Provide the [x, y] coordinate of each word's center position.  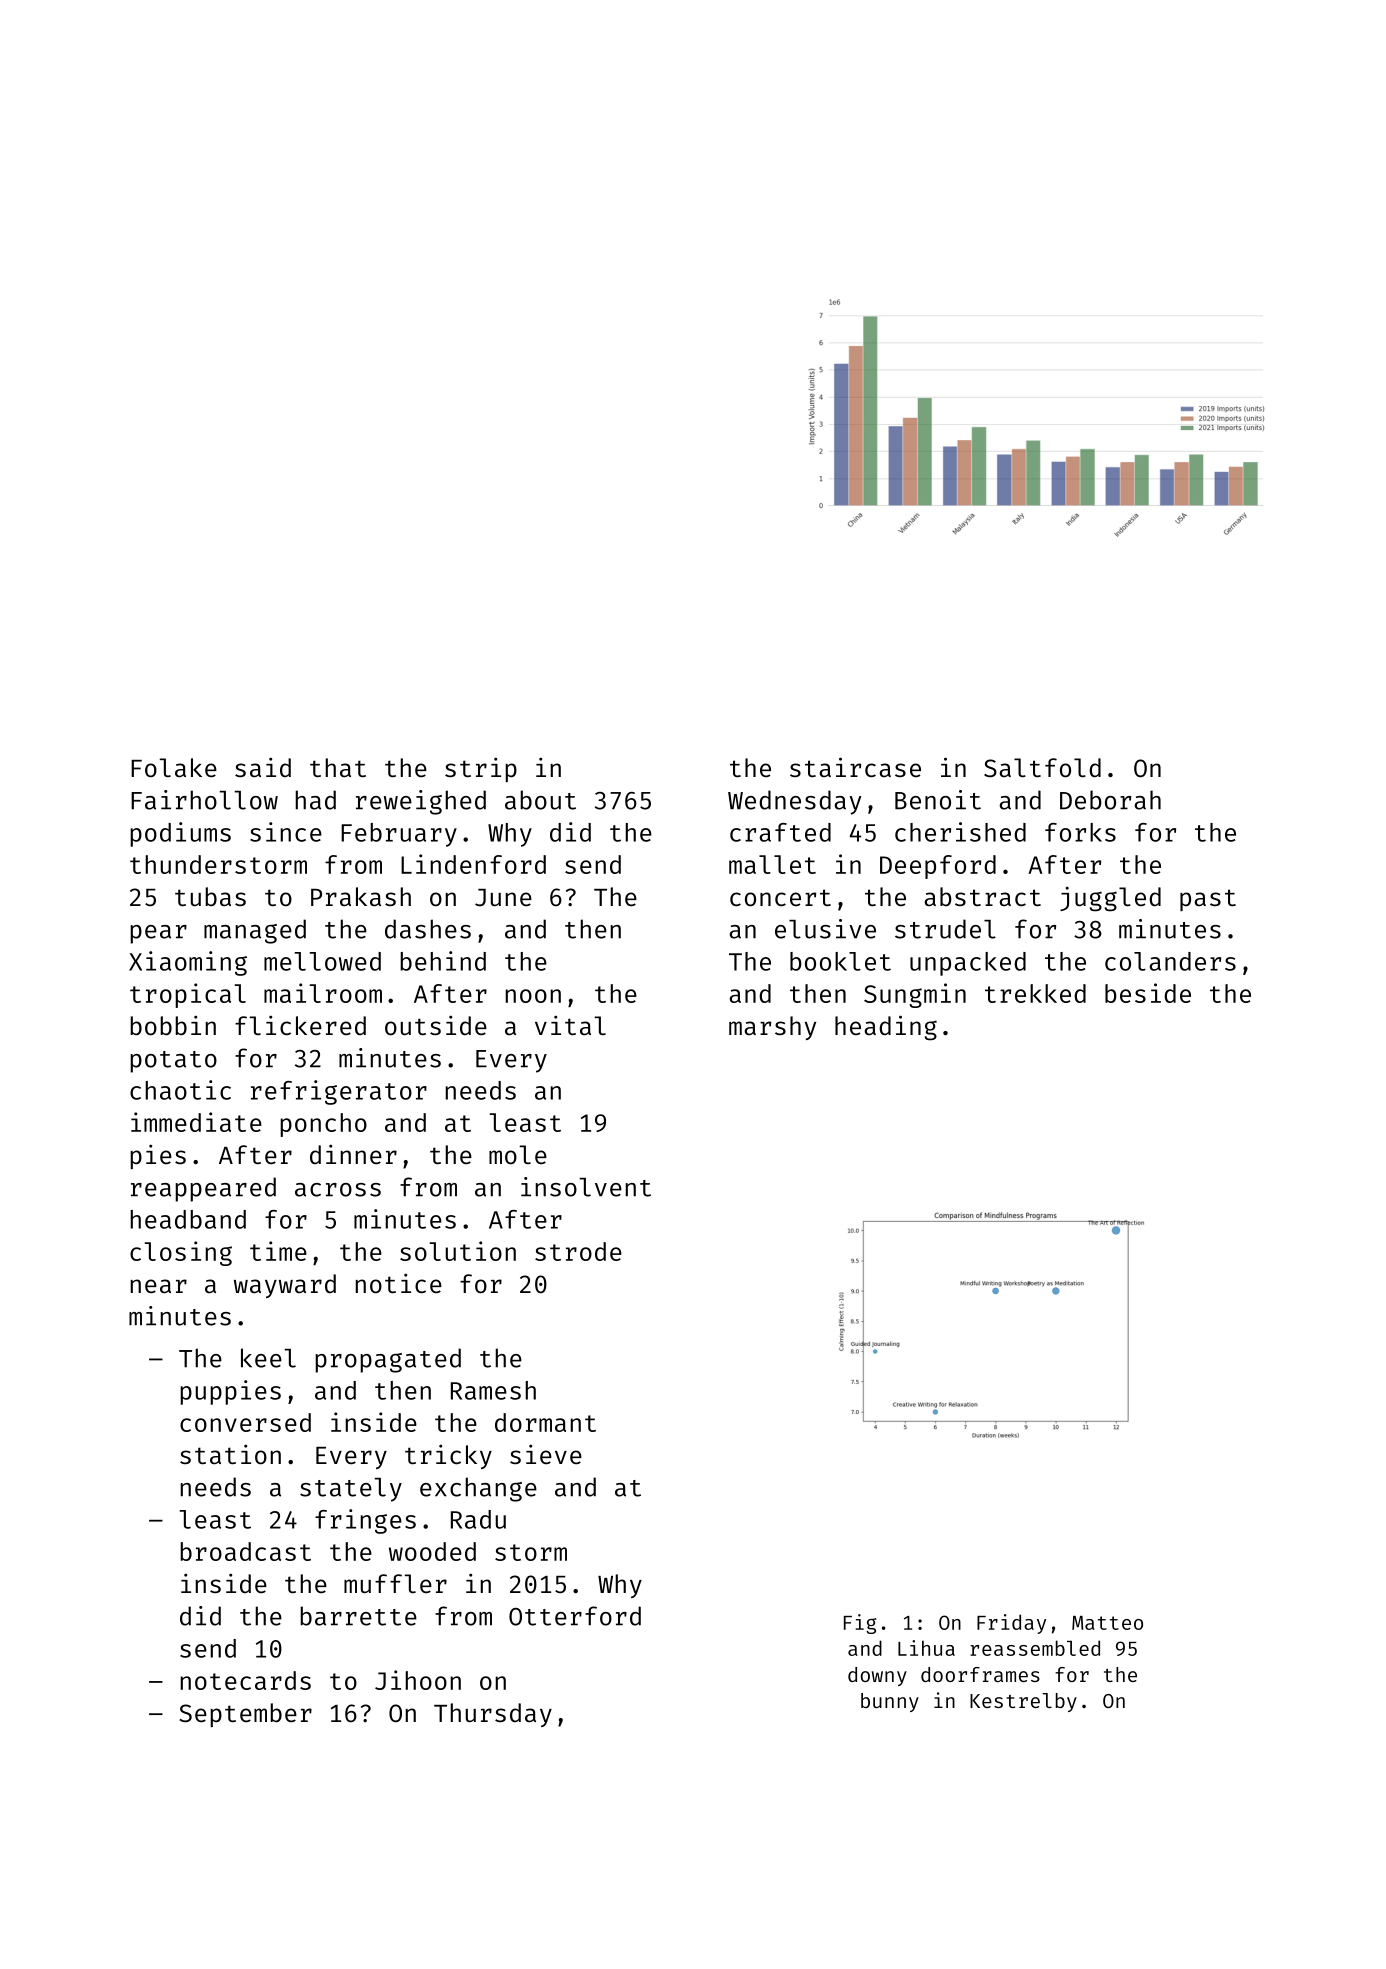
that [338, 768]
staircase [855, 767]
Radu [478, 1519]
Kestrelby [1023, 1702]
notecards [245, 1680]
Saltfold [1042, 768]
